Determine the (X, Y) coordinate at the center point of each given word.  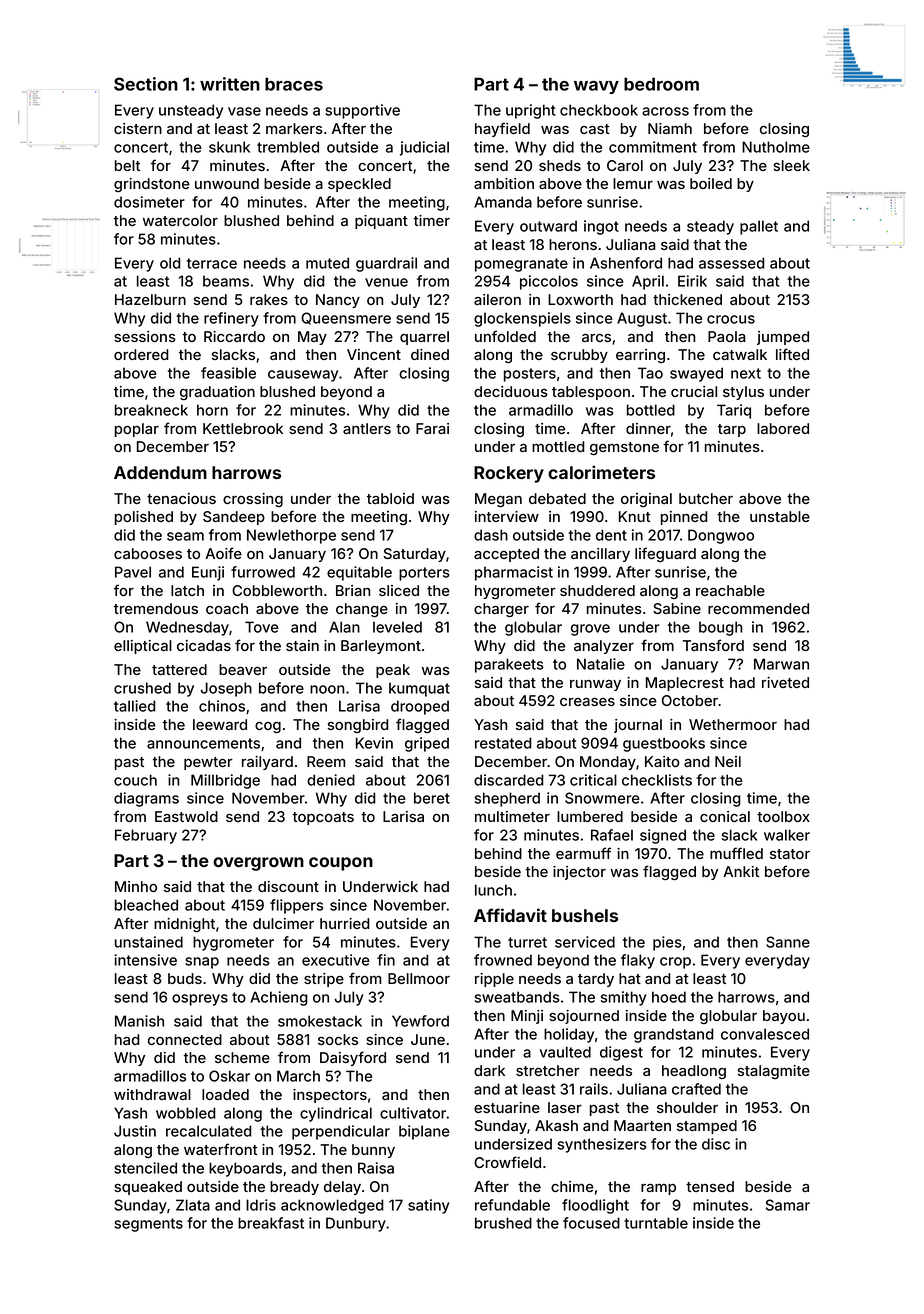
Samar (788, 1205)
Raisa (376, 1168)
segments (148, 1225)
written (230, 84)
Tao (650, 373)
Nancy (338, 301)
